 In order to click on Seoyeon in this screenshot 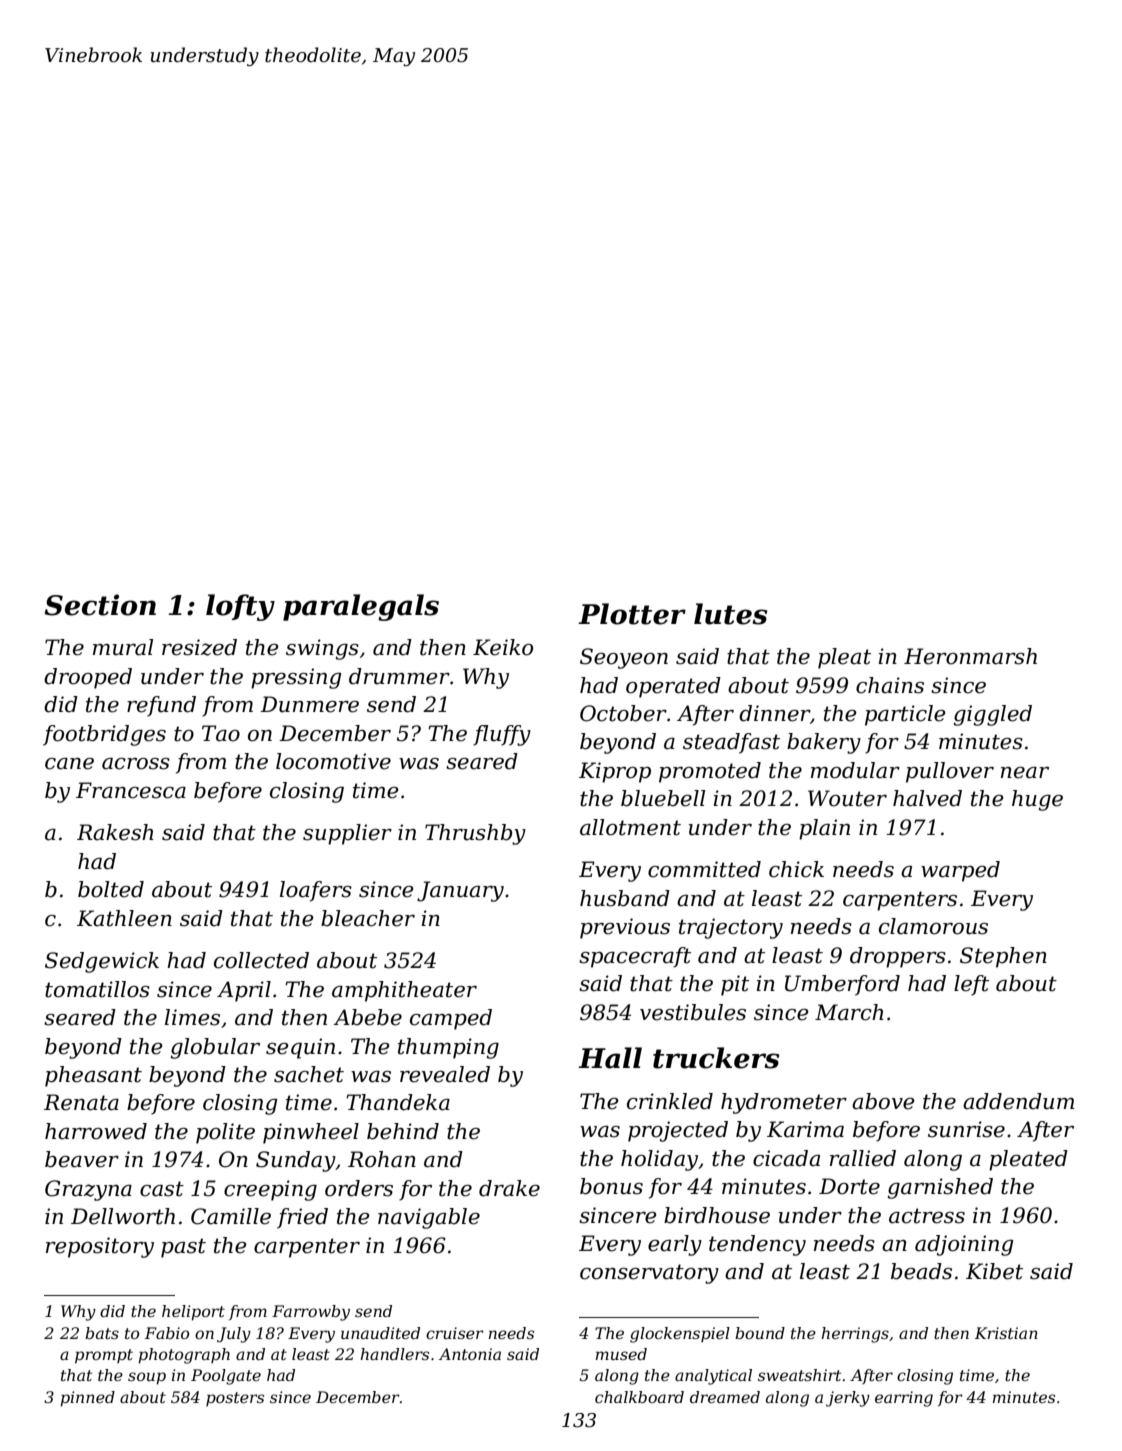, I will do `click(624, 658)`.
